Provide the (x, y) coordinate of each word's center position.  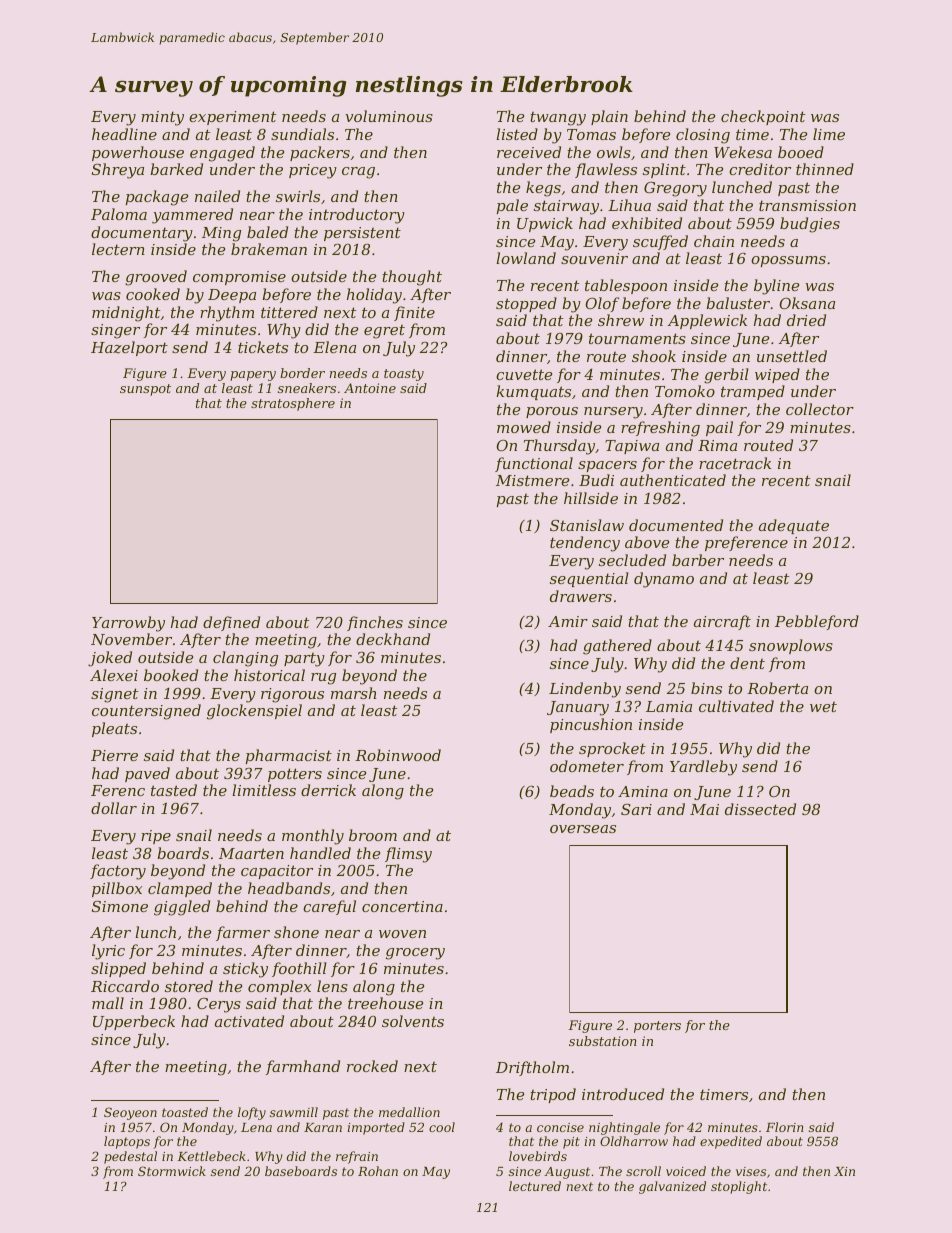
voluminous (389, 116)
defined (231, 623)
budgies (810, 225)
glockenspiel (254, 712)
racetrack (735, 463)
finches (375, 623)
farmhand (303, 1067)
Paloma (119, 214)
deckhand (393, 639)
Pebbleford (817, 622)
